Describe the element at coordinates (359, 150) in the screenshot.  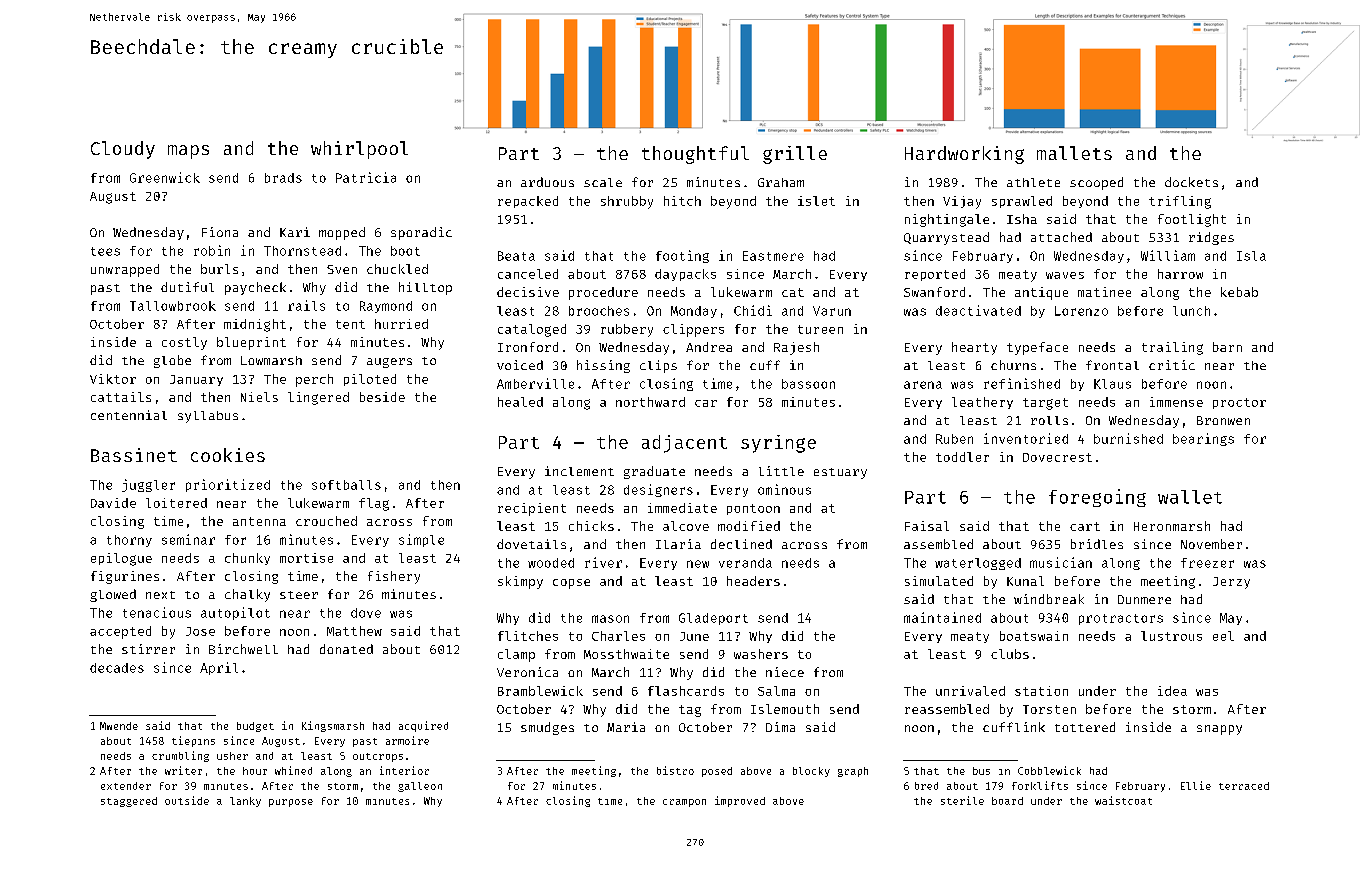
I see `whirlpool` at that location.
